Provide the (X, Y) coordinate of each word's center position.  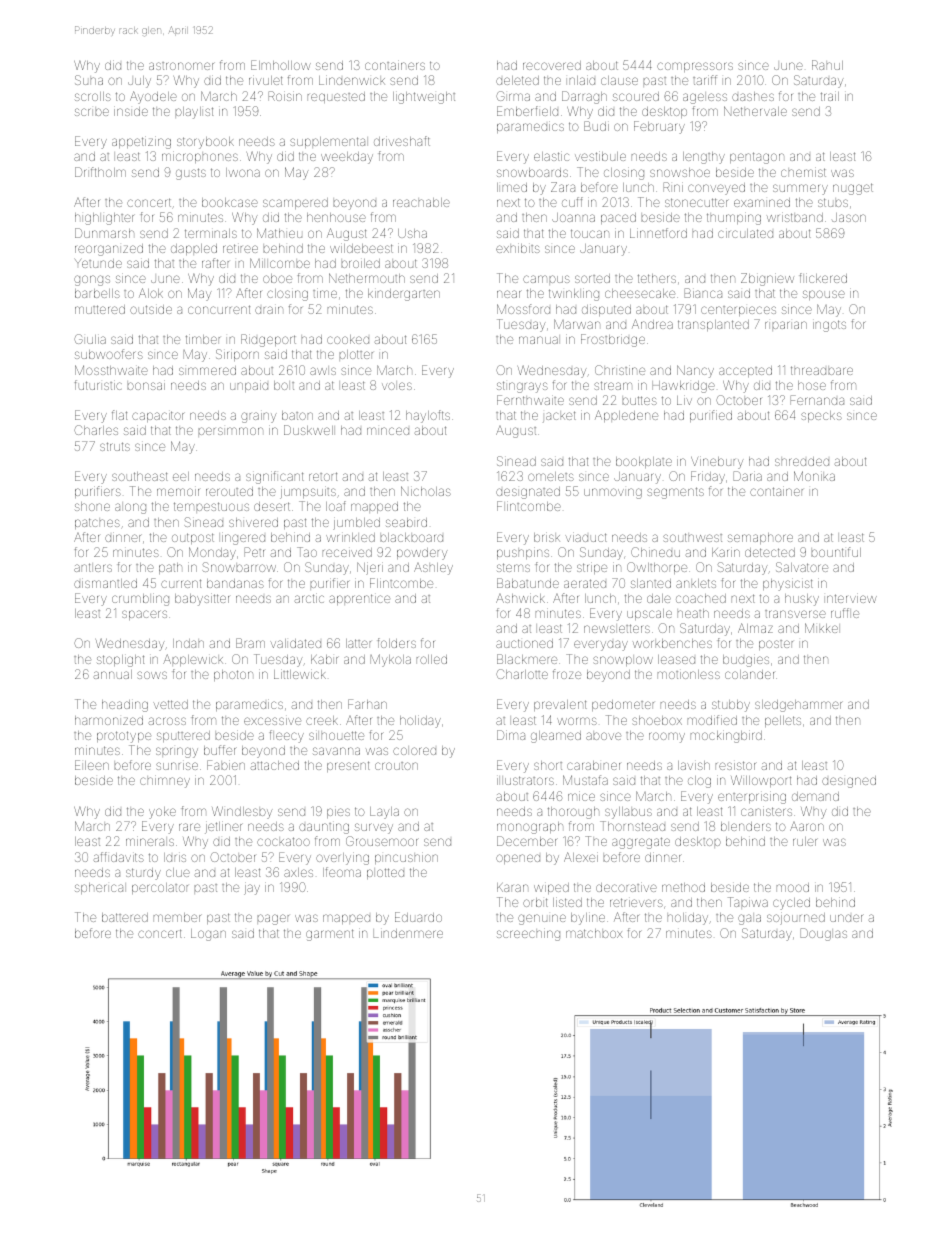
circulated (745, 233)
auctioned (524, 643)
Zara (563, 187)
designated (528, 493)
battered (125, 917)
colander (749, 674)
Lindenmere (408, 933)
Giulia (90, 339)
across (167, 721)
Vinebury (717, 462)
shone (92, 506)
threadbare (822, 370)
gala (749, 919)
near (509, 294)
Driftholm (100, 172)
